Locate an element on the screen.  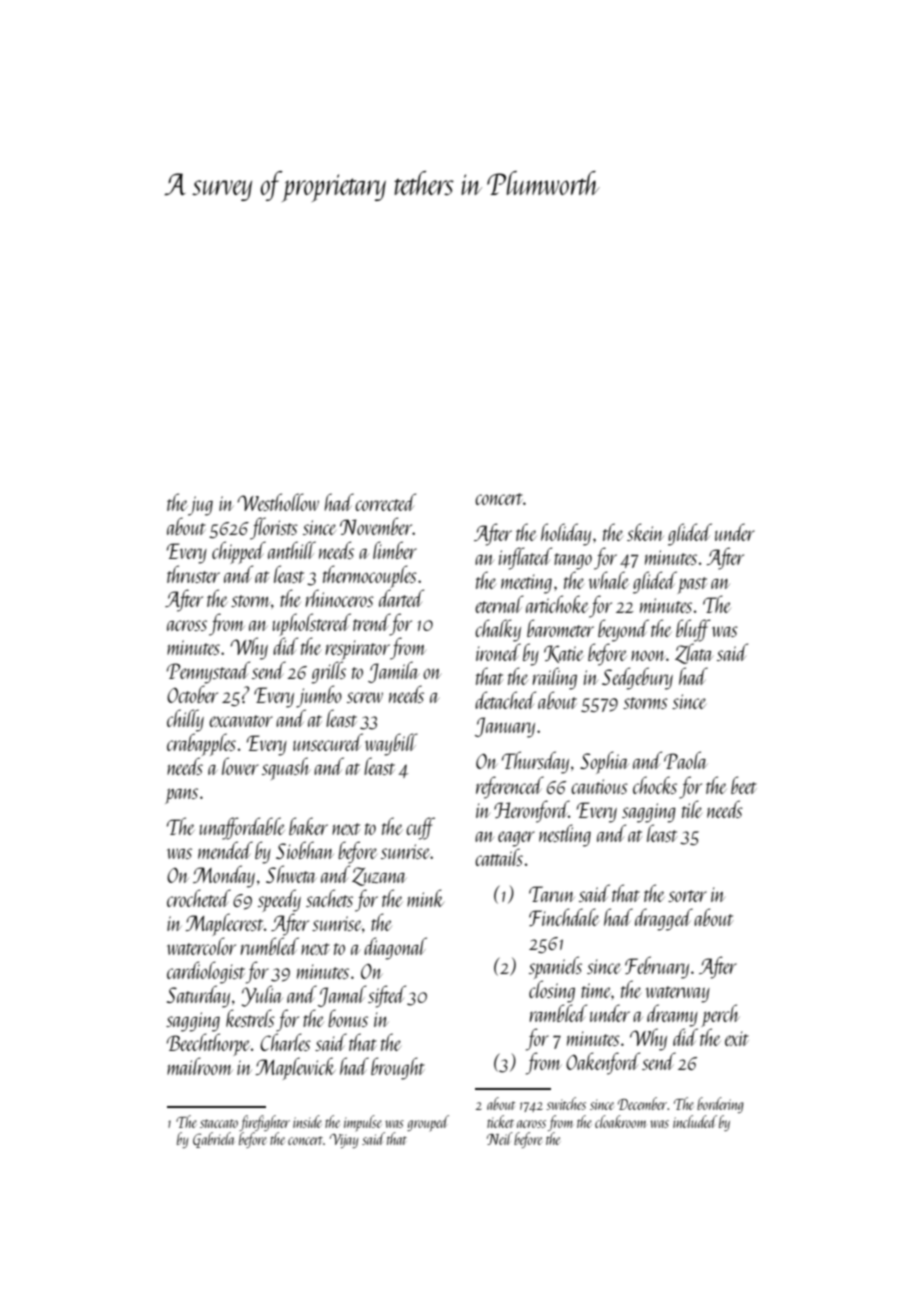
barometer is located at coordinates (560, 628).
